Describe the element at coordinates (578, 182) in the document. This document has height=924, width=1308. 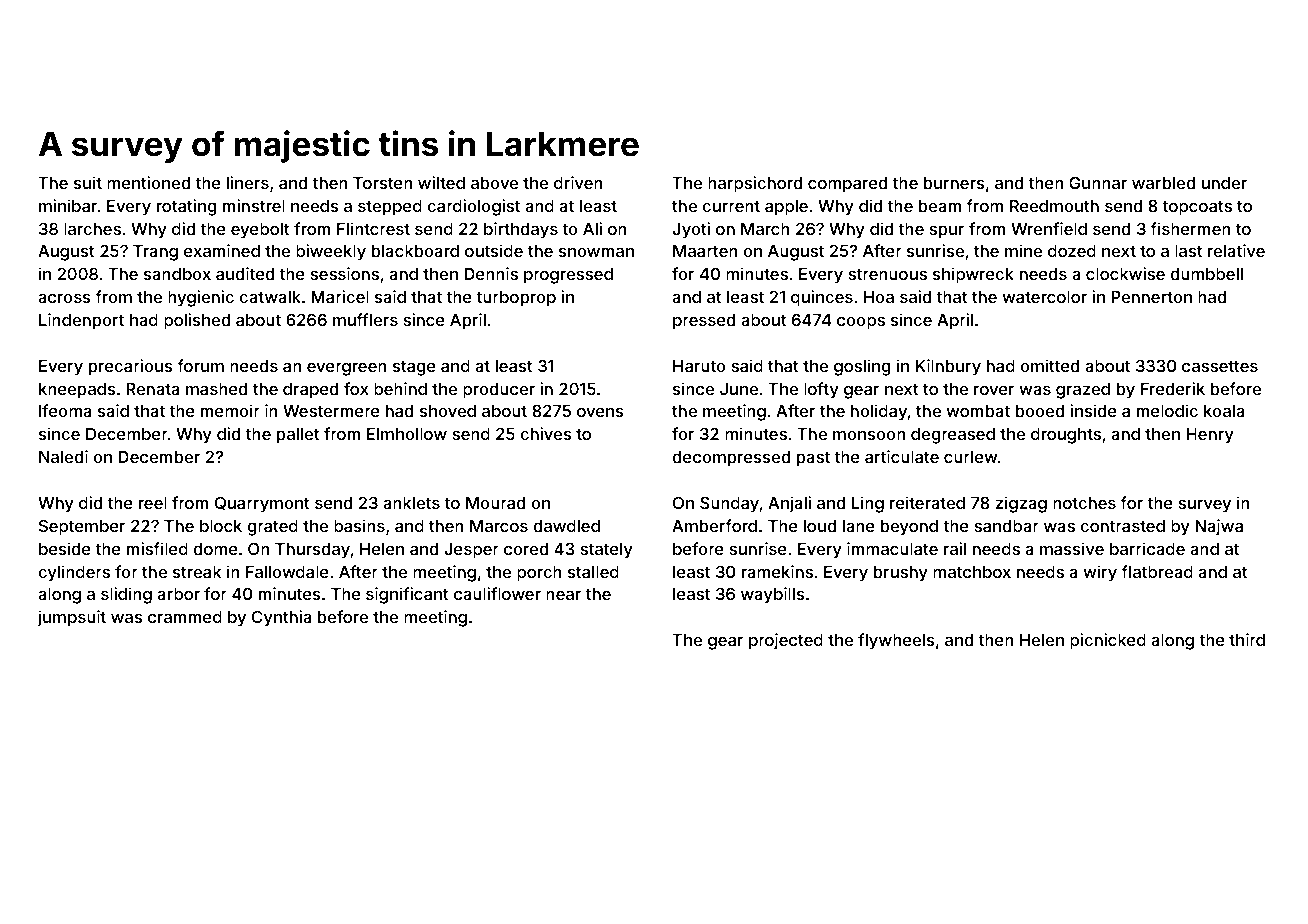
I see `driven` at that location.
